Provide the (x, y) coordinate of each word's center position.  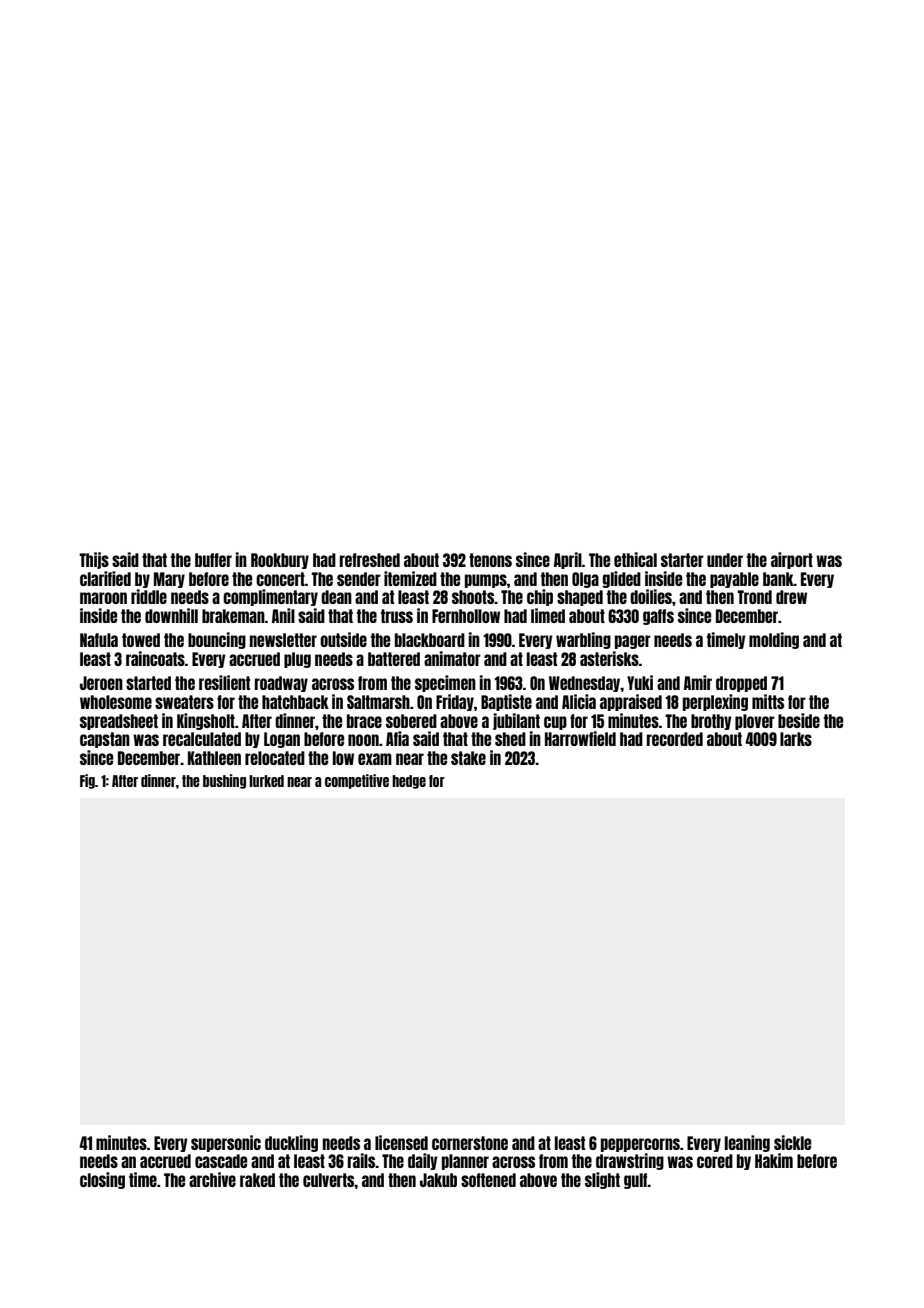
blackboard (430, 640)
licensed (401, 1142)
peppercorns (640, 1145)
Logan (282, 740)
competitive (357, 781)
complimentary (270, 597)
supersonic (226, 1143)
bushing (224, 781)
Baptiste (506, 702)
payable (734, 580)
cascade (221, 1161)
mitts (768, 701)
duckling (291, 1143)
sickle (792, 1142)
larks (796, 739)
